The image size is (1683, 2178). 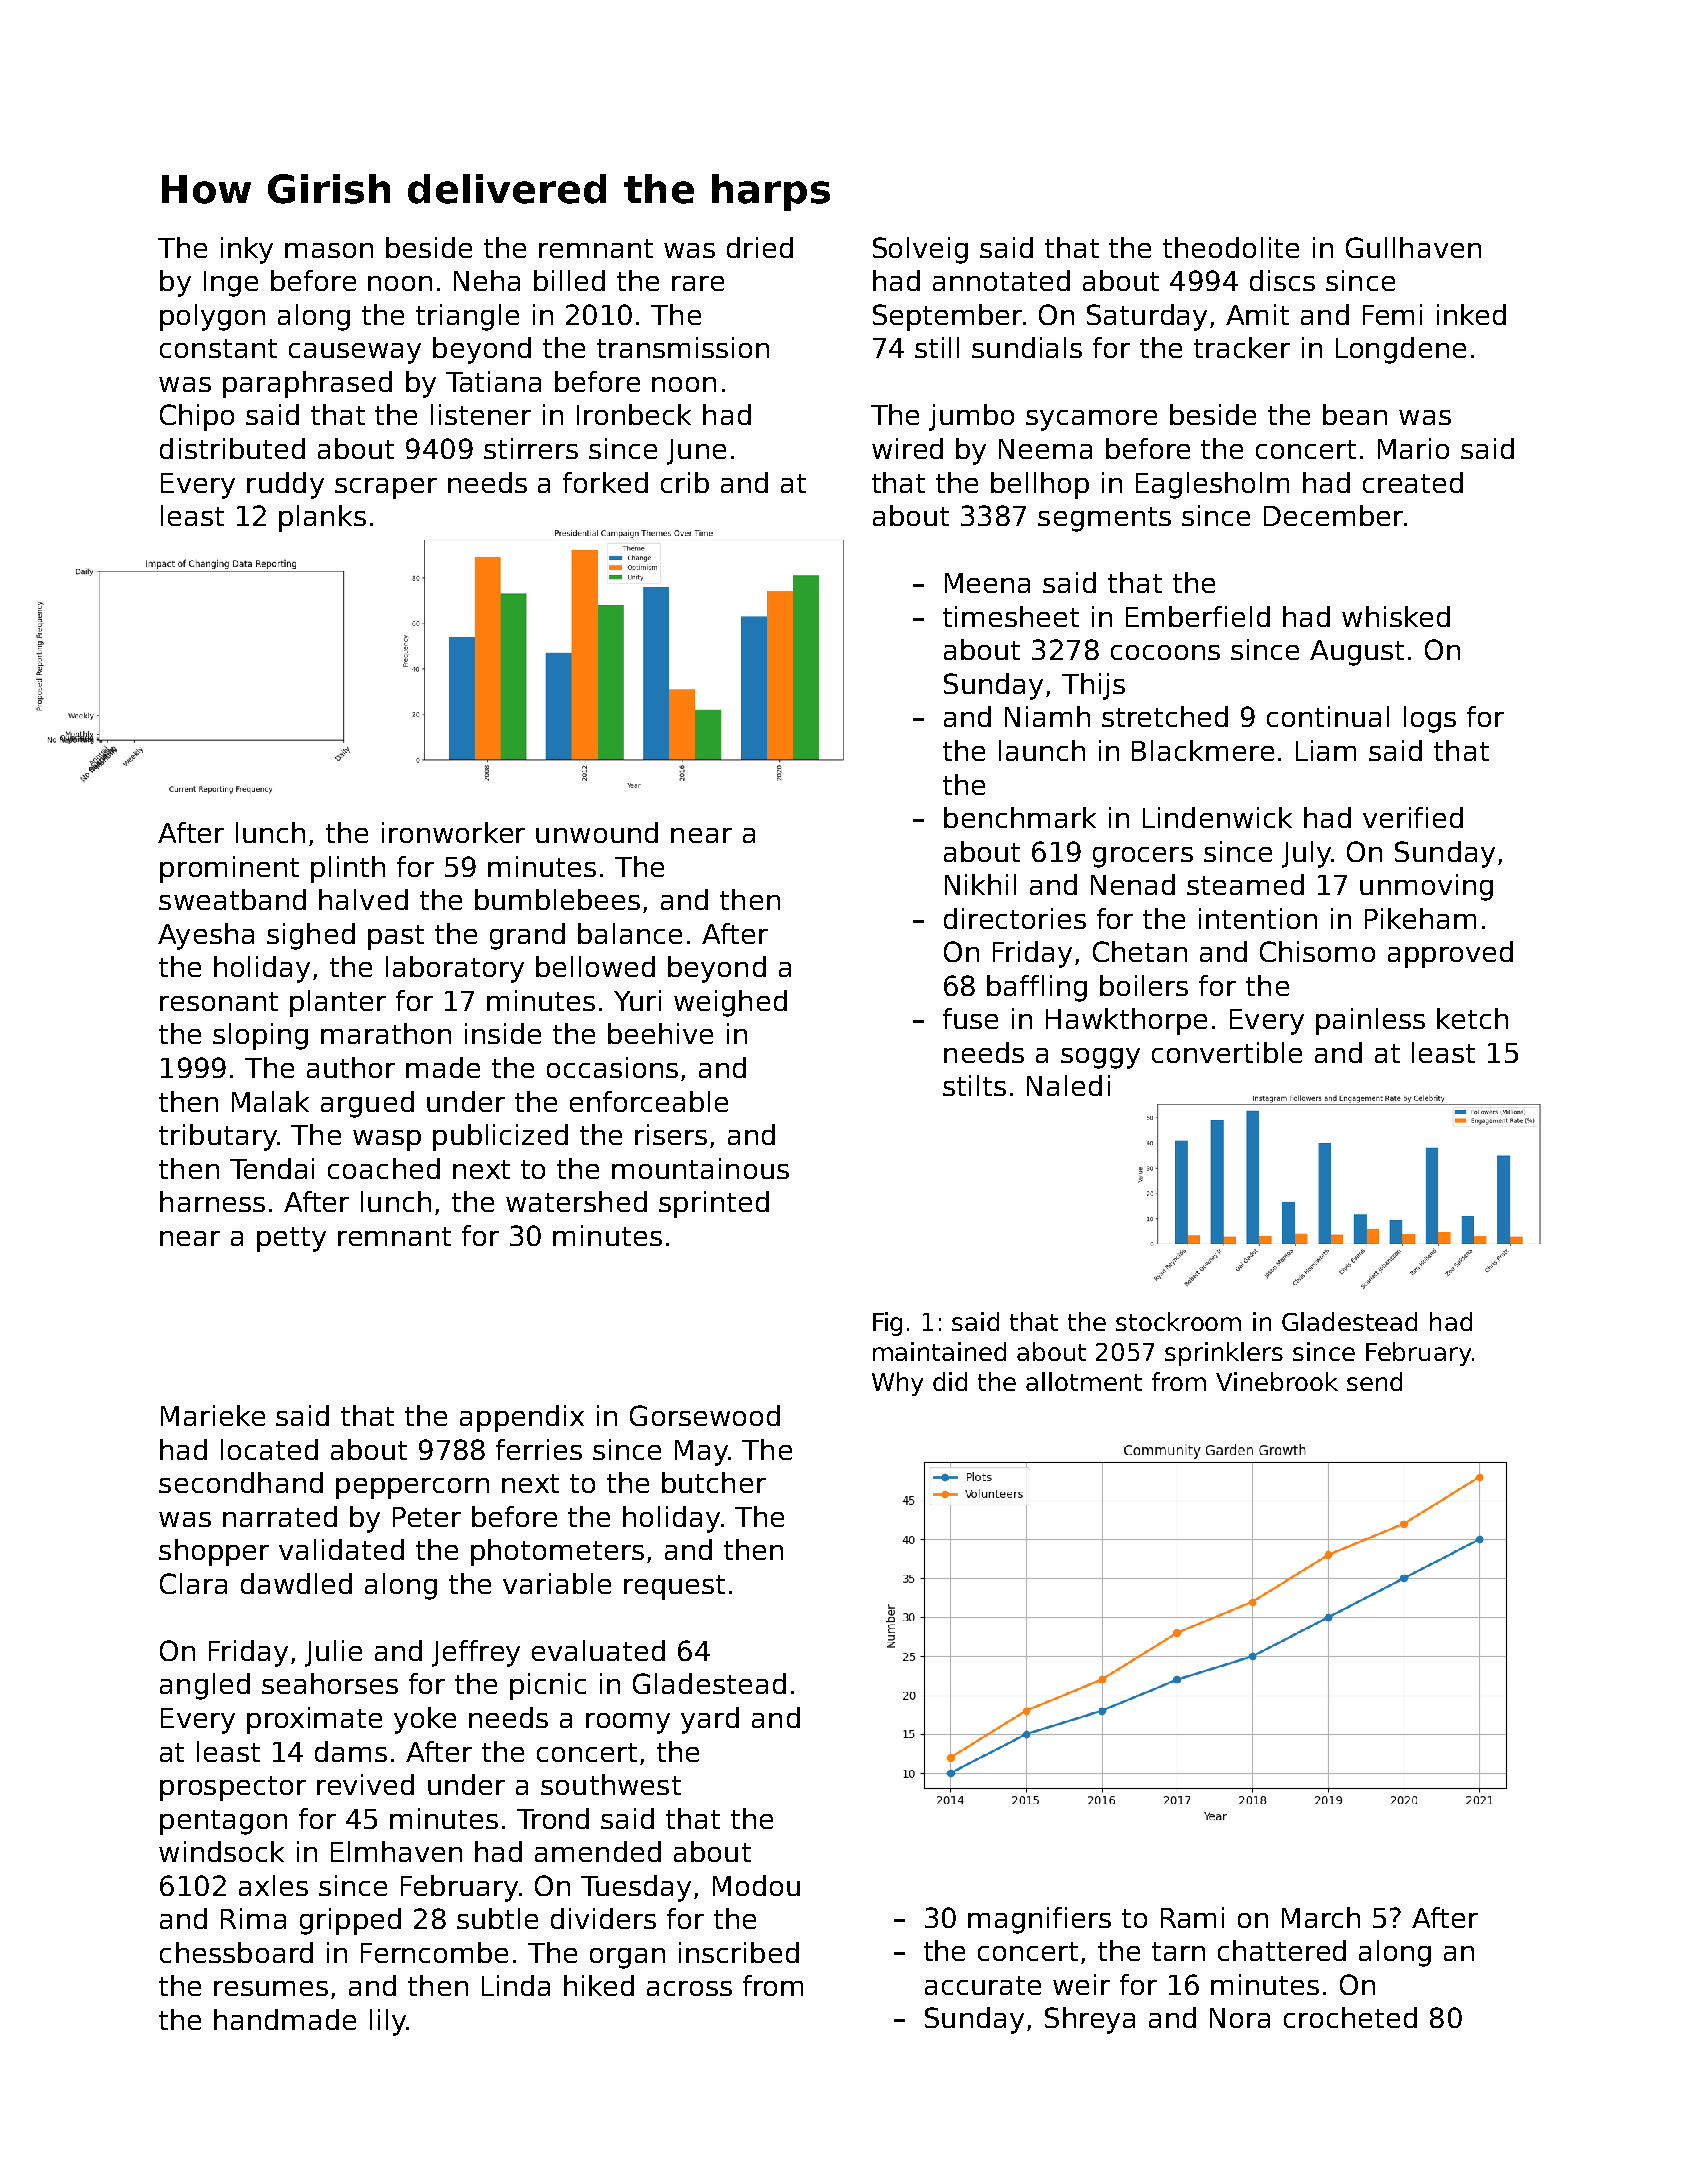 I want to click on inked, so click(x=1471, y=314).
